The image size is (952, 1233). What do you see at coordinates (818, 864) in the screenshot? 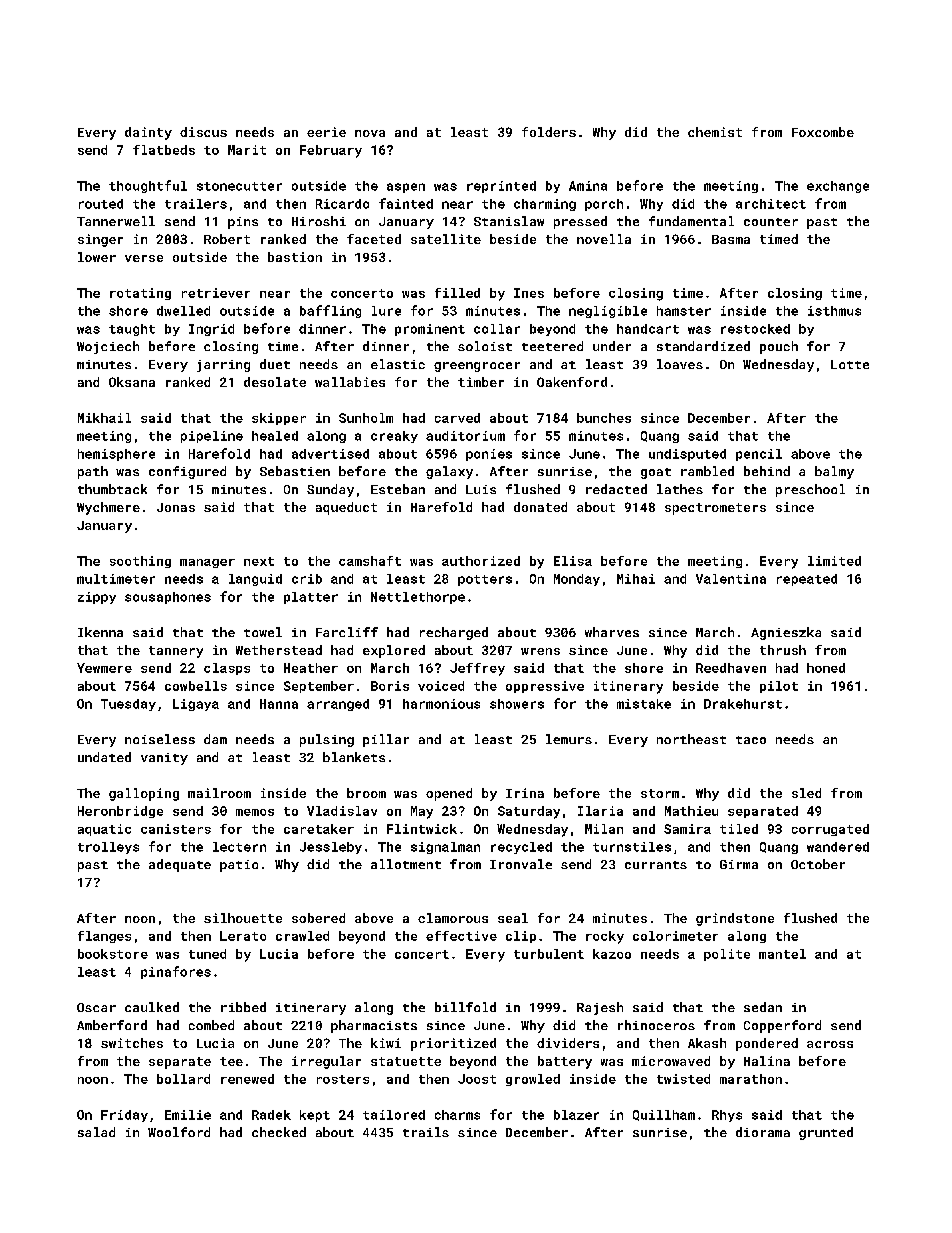
I see `October` at bounding box center [818, 864].
